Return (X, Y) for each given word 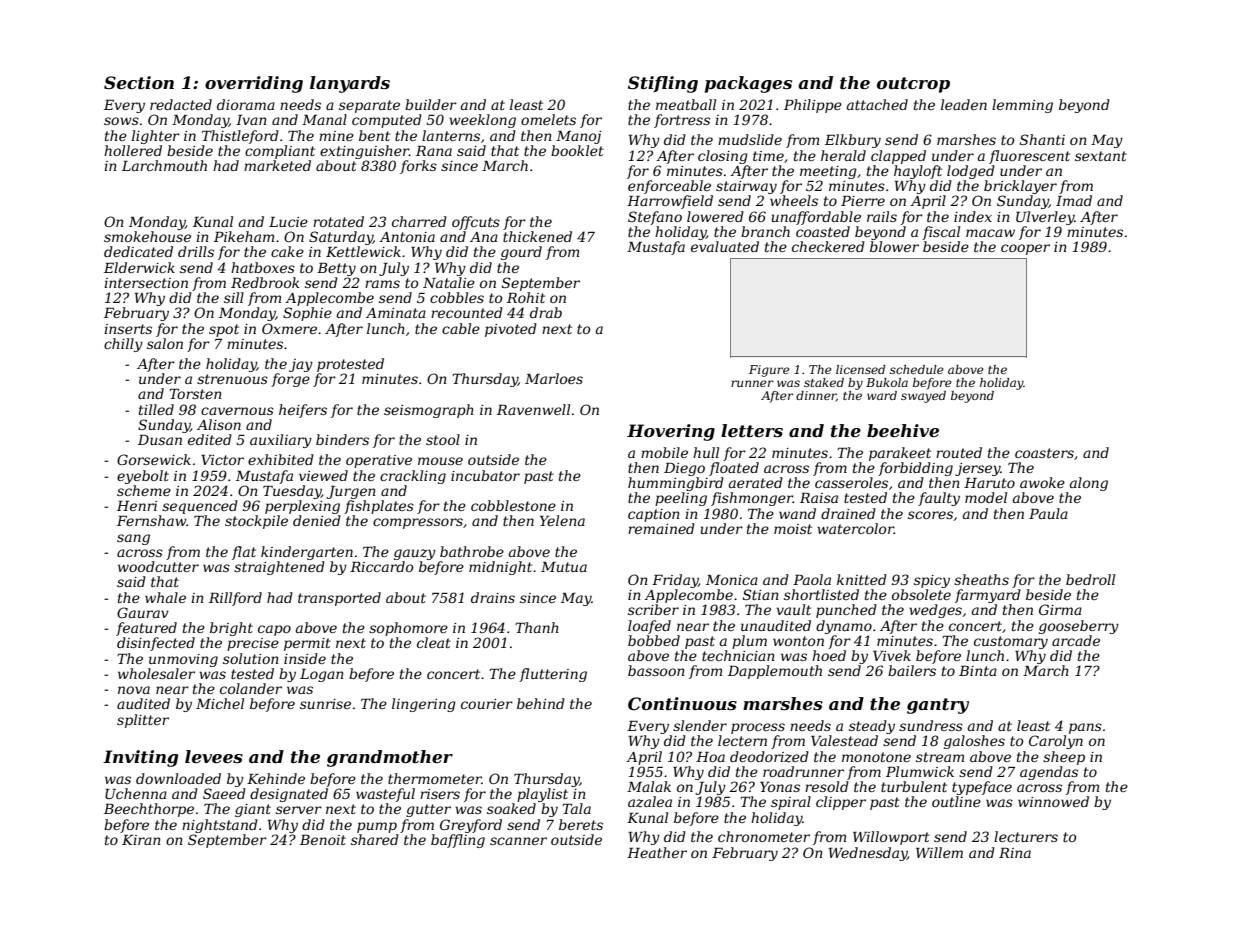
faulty (939, 499)
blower (894, 246)
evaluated (725, 246)
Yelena (562, 520)
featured (146, 629)
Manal (324, 119)
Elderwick (139, 267)
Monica (732, 580)
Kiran (141, 840)
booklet (577, 150)
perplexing (302, 507)
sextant (1101, 156)
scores (930, 515)
